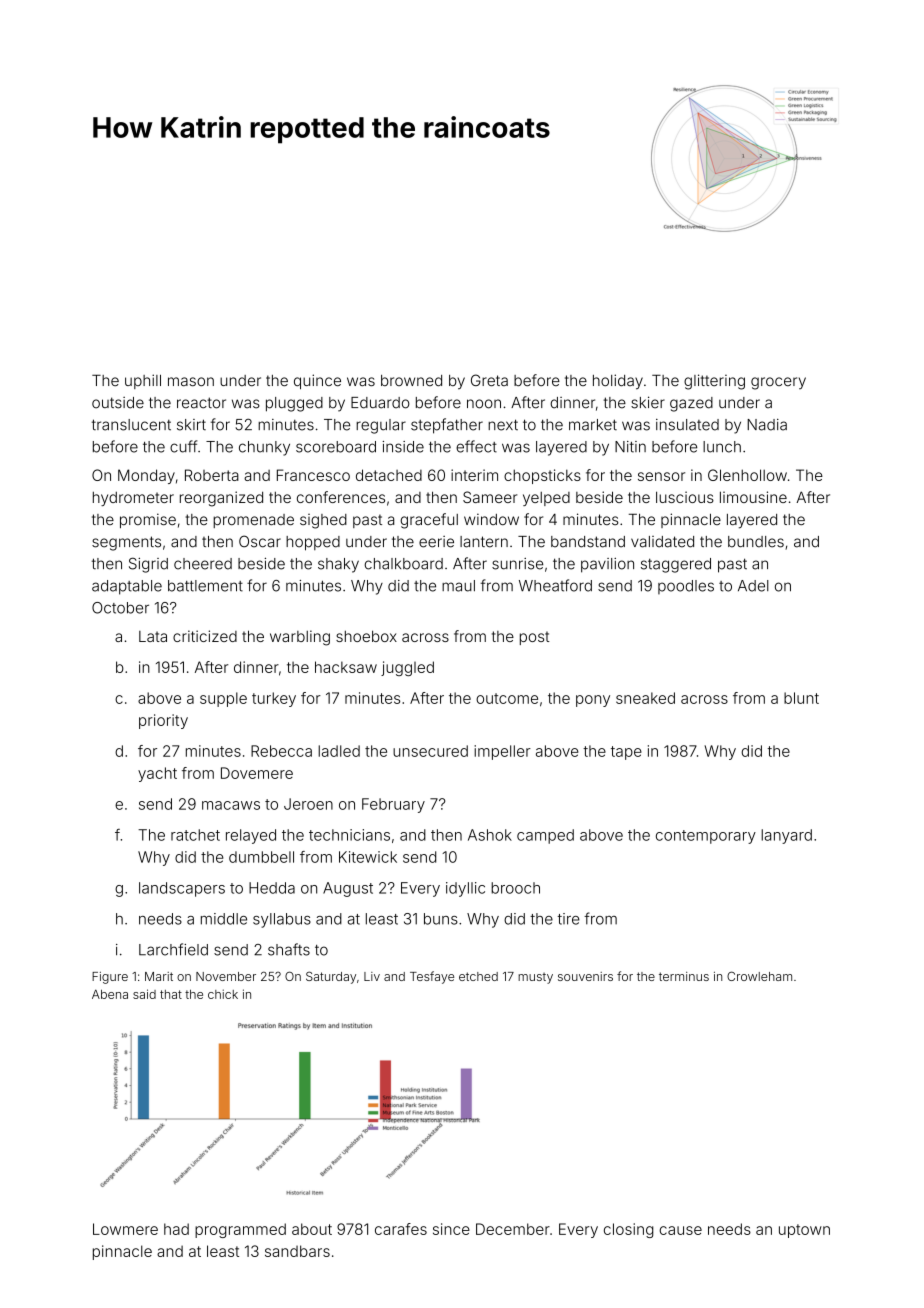 This image has width=924, height=1308. Describe the element at coordinates (339, 751) in the image. I see `ladled` at that location.
